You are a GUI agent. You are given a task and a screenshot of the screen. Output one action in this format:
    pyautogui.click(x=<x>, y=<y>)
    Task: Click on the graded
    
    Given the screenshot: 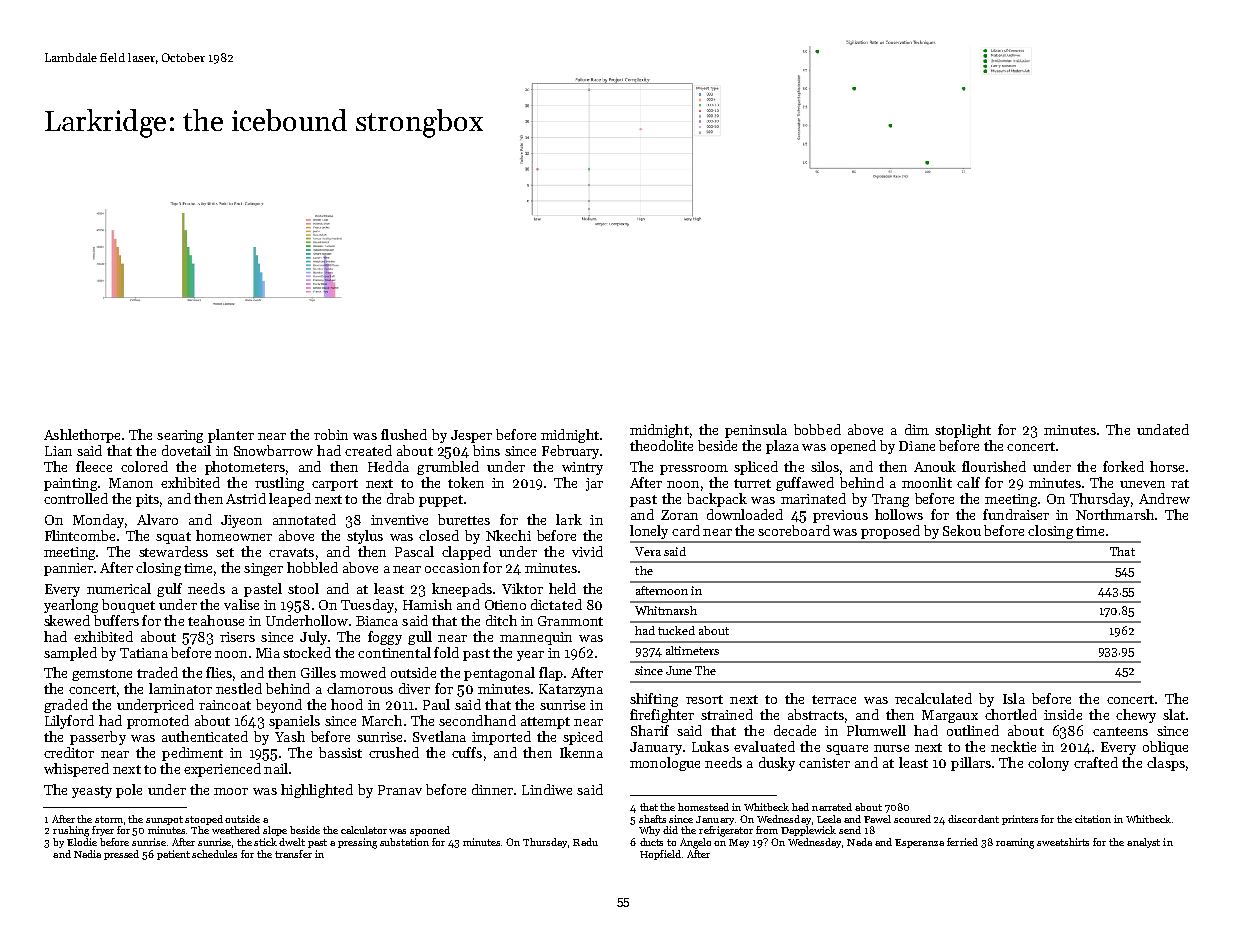 What is the action you would take?
    pyautogui.click(x=66, y=706)
